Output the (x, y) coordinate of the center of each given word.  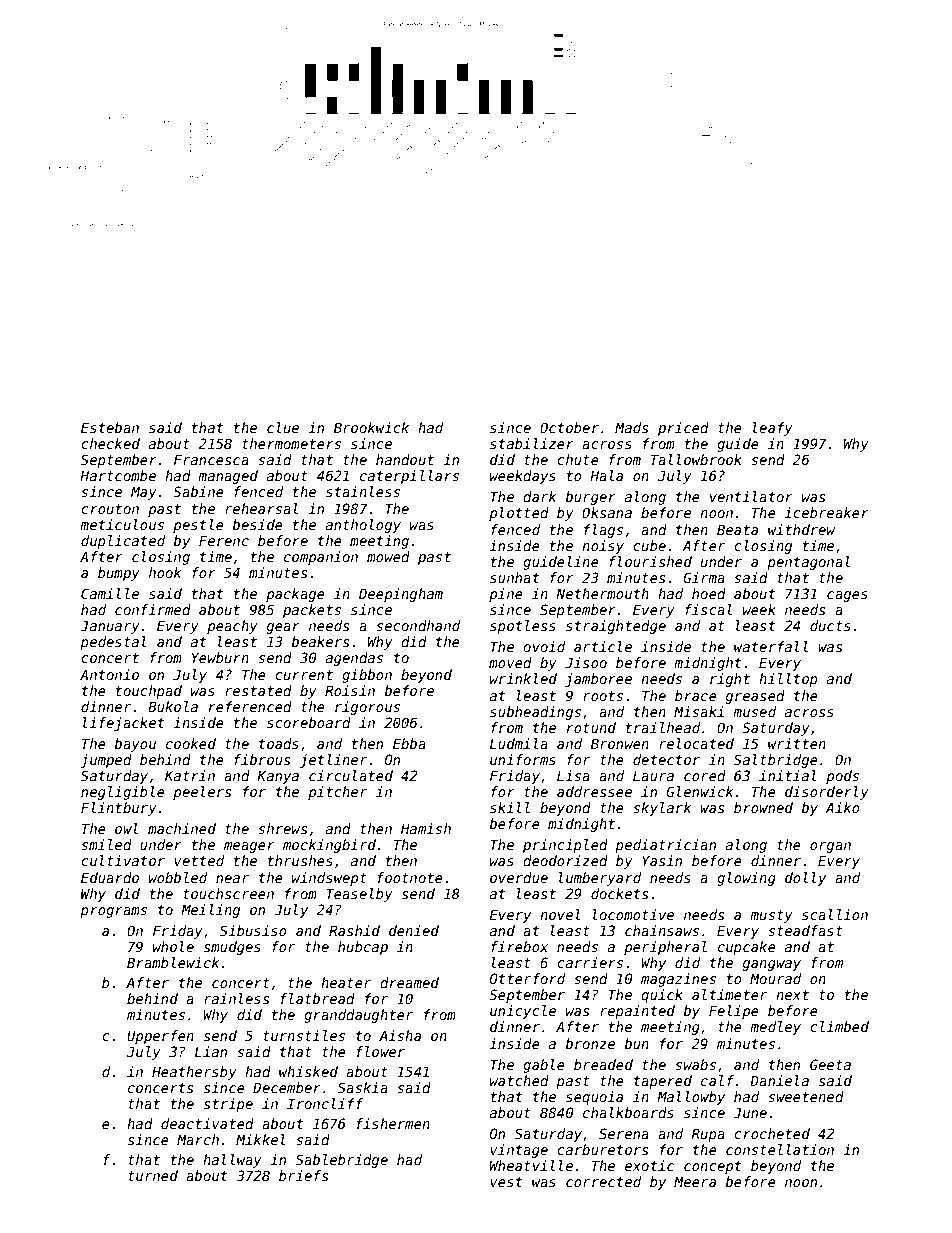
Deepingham (401, 595)
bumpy (119, 574)
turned (153, 1175)
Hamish (426, 828)
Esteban (110, 427)
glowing (746, 879)
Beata (737, 529)
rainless (236, 998)
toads (279, 743)
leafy (773, 429)
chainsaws (662, 930)
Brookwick (371, 427)
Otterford (527, 978)
